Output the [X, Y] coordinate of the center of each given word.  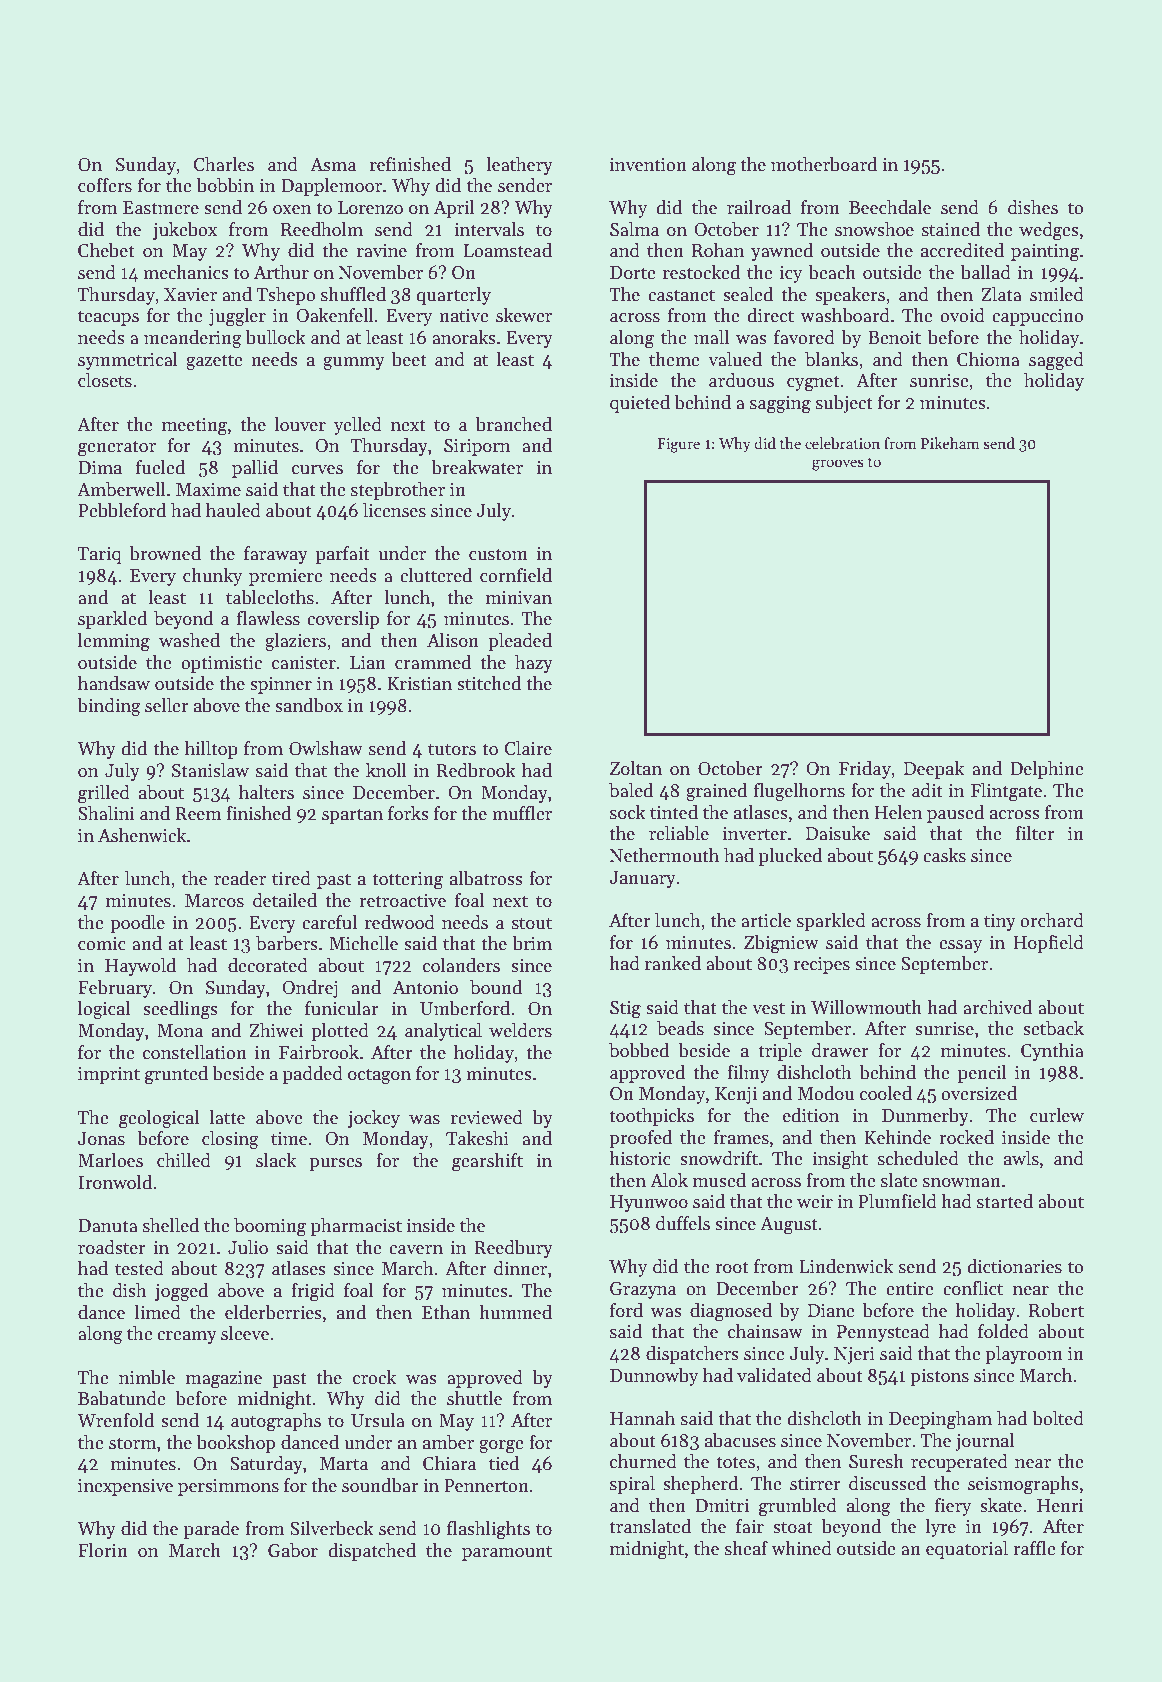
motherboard [824, 164]
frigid [313, 1292]
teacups [108, 318]
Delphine [1047, 770]
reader [240, 878]
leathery [519, 166]
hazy [534, 664]
